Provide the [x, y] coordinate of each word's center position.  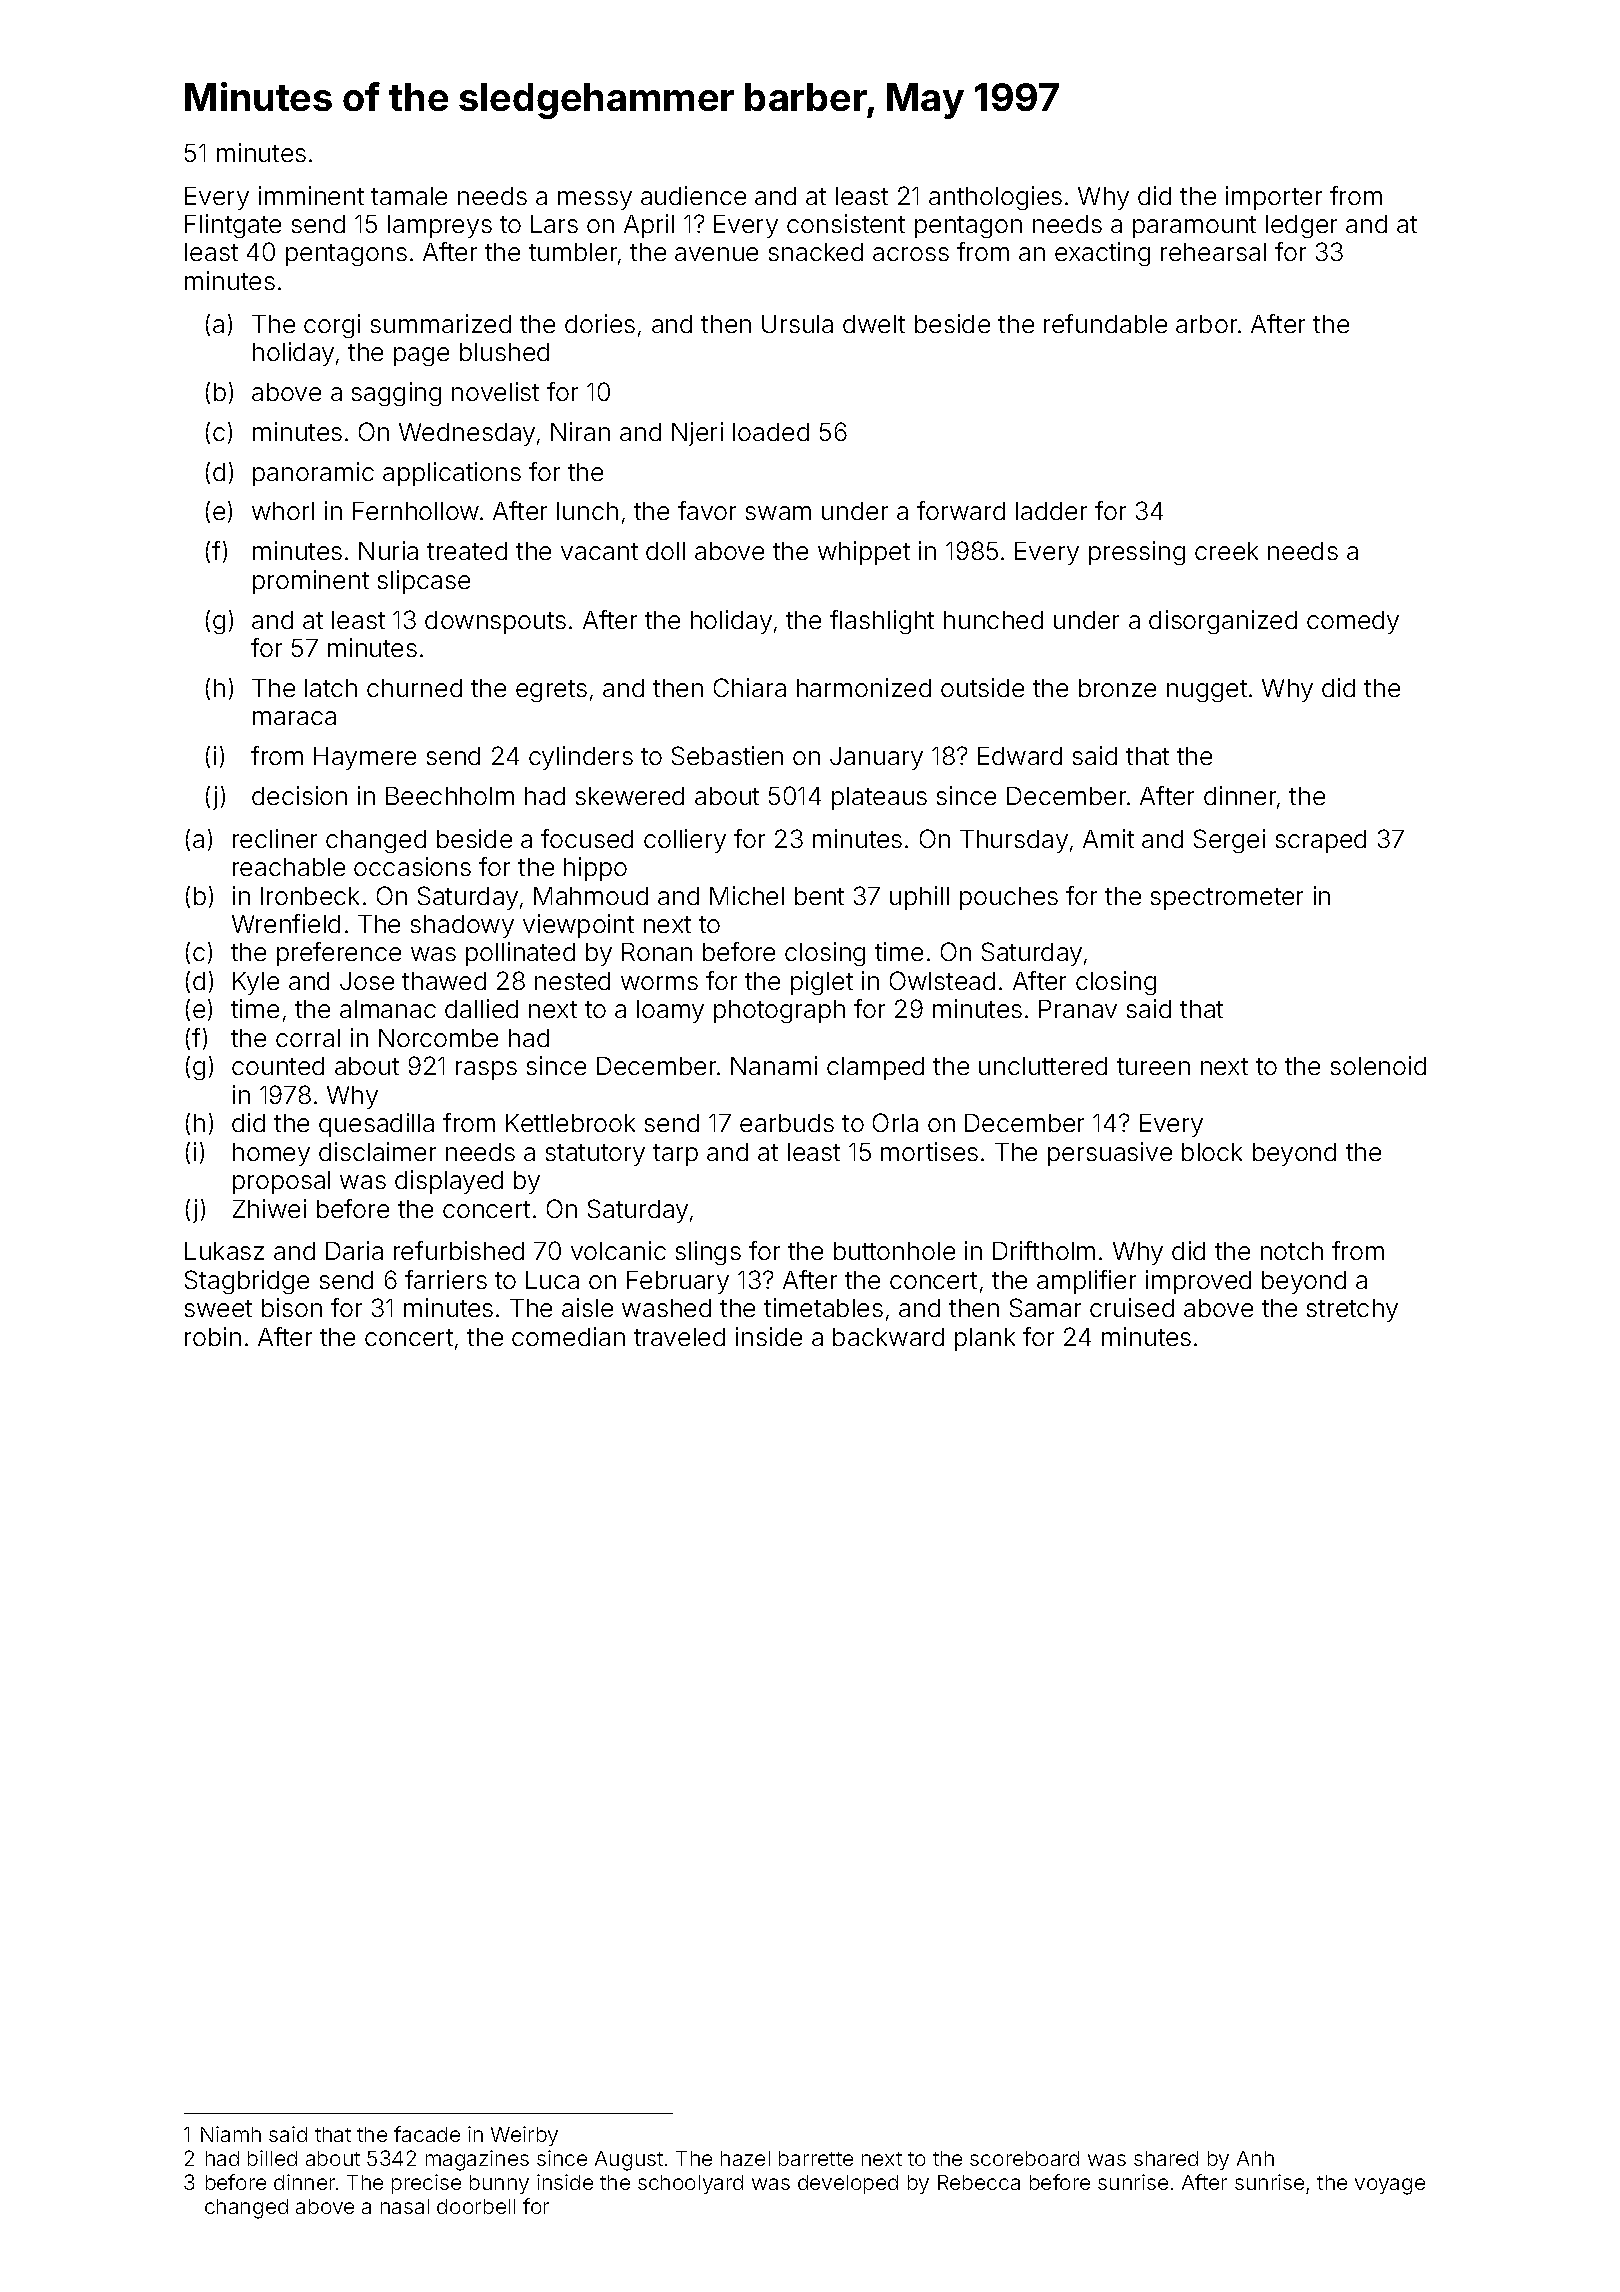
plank [985, 1339]
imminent [311, 195]
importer [1274, 198]
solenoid [1378, 1065]
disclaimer [377, 1151]
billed [272, 2158]
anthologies [995, 198]
